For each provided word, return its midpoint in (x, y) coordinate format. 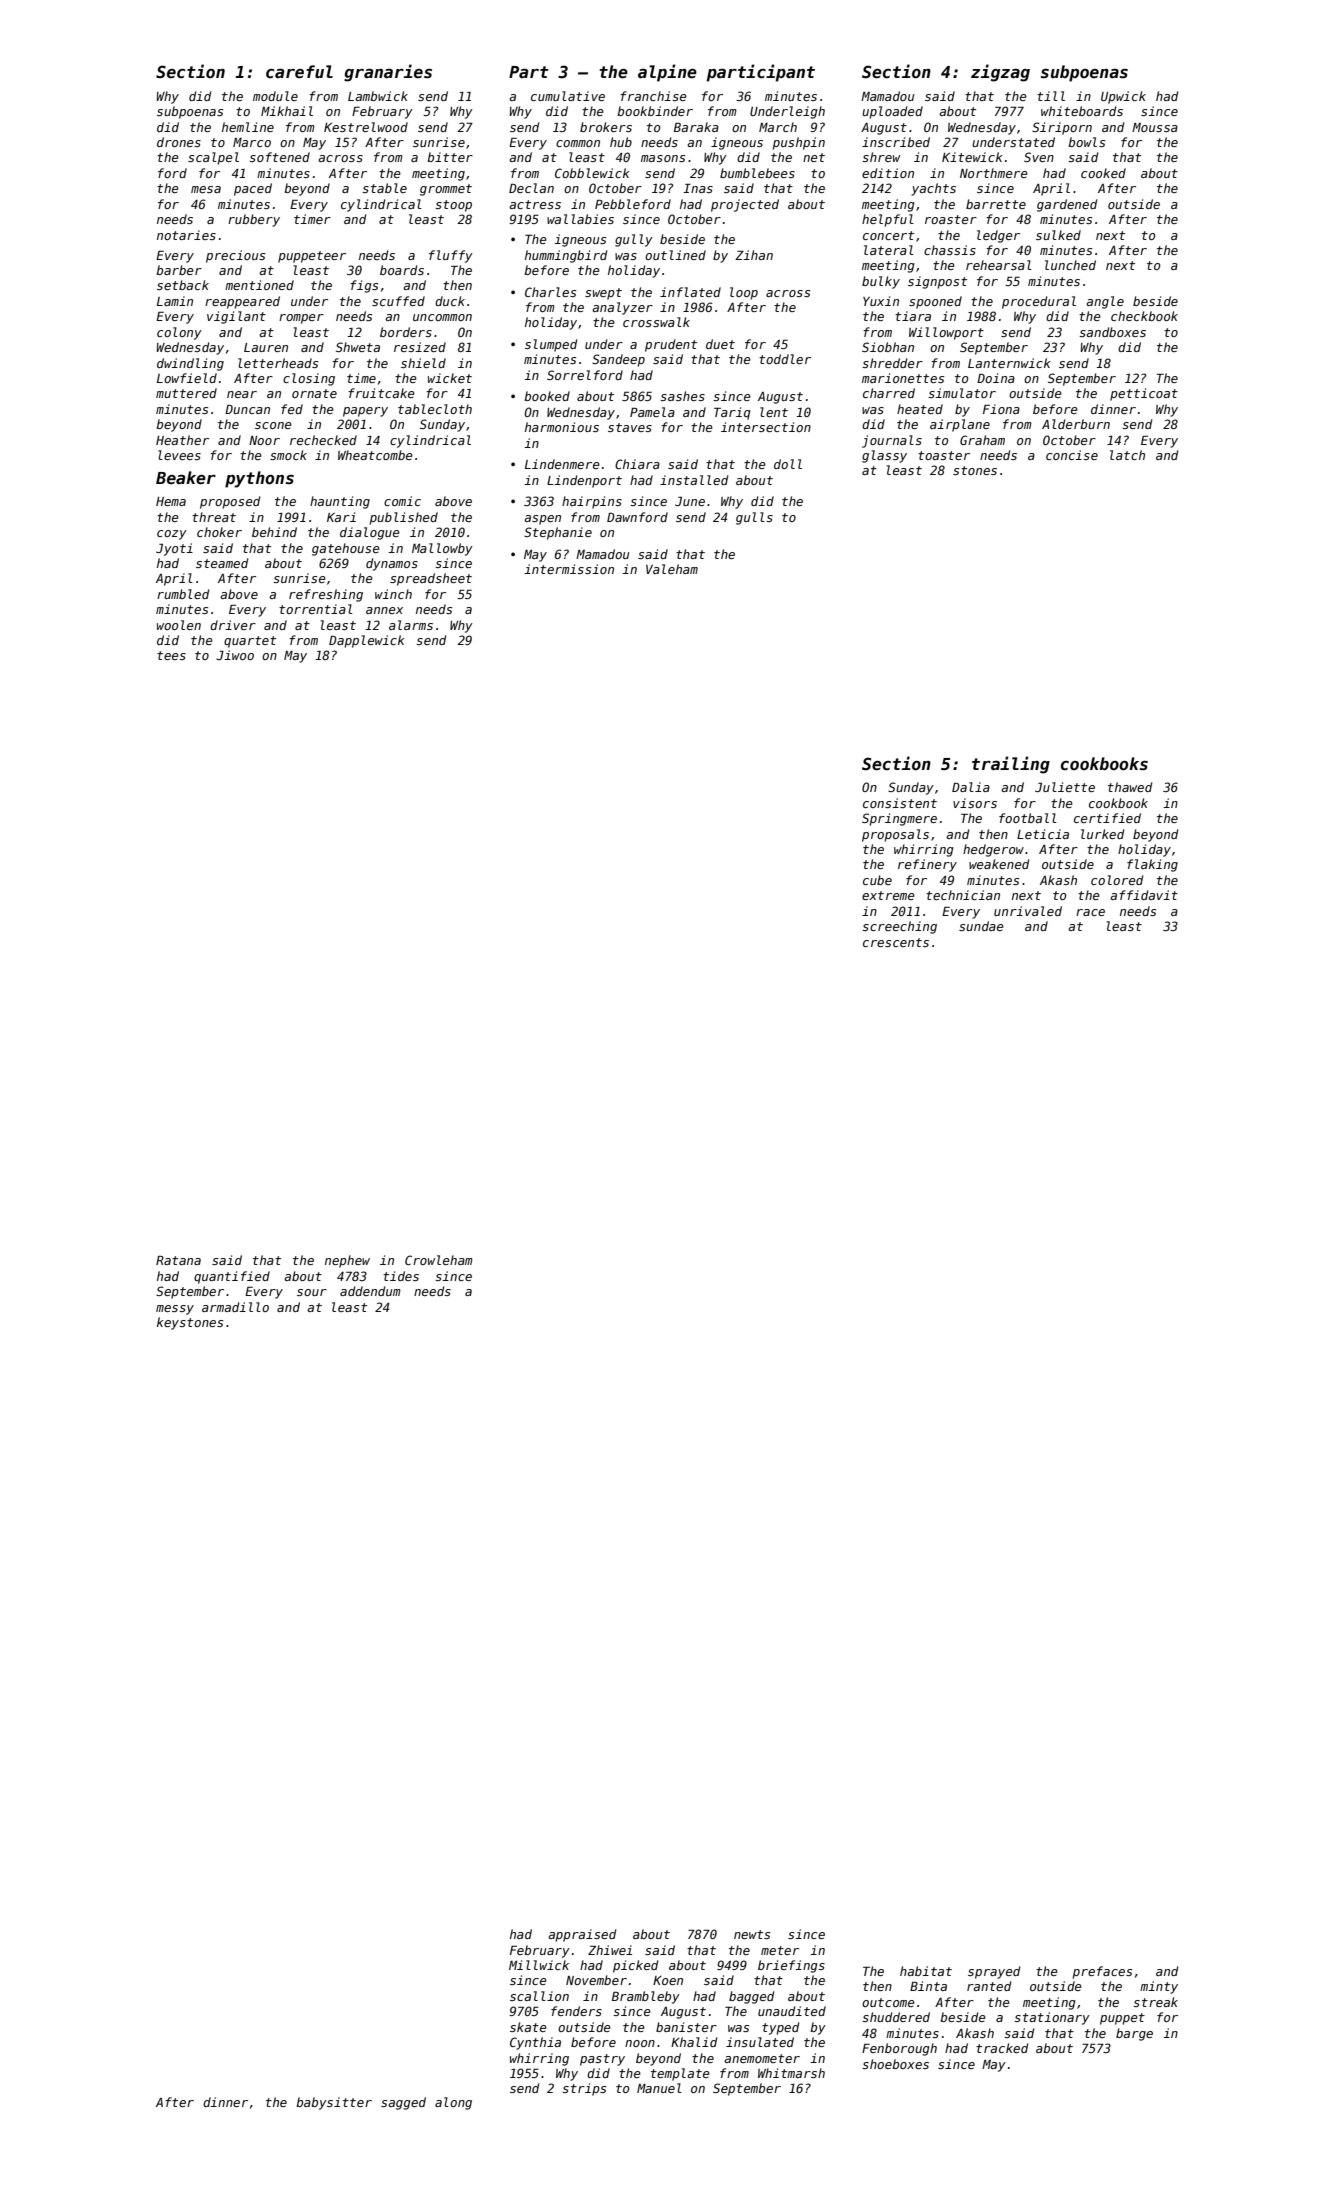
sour (312, 1292)
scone (273, 425)
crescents (896, 942)
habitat (926, 1971)
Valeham (672, 569)
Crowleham (439, 1260)
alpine (667, 73)
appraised (582, 1935)
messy (175, 1310)
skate (528, 2027)
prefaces (1102, 1972)
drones (179, 142)
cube (877, 880)
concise (1072, 455)
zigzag (1000, 73)
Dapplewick (367, 641)
